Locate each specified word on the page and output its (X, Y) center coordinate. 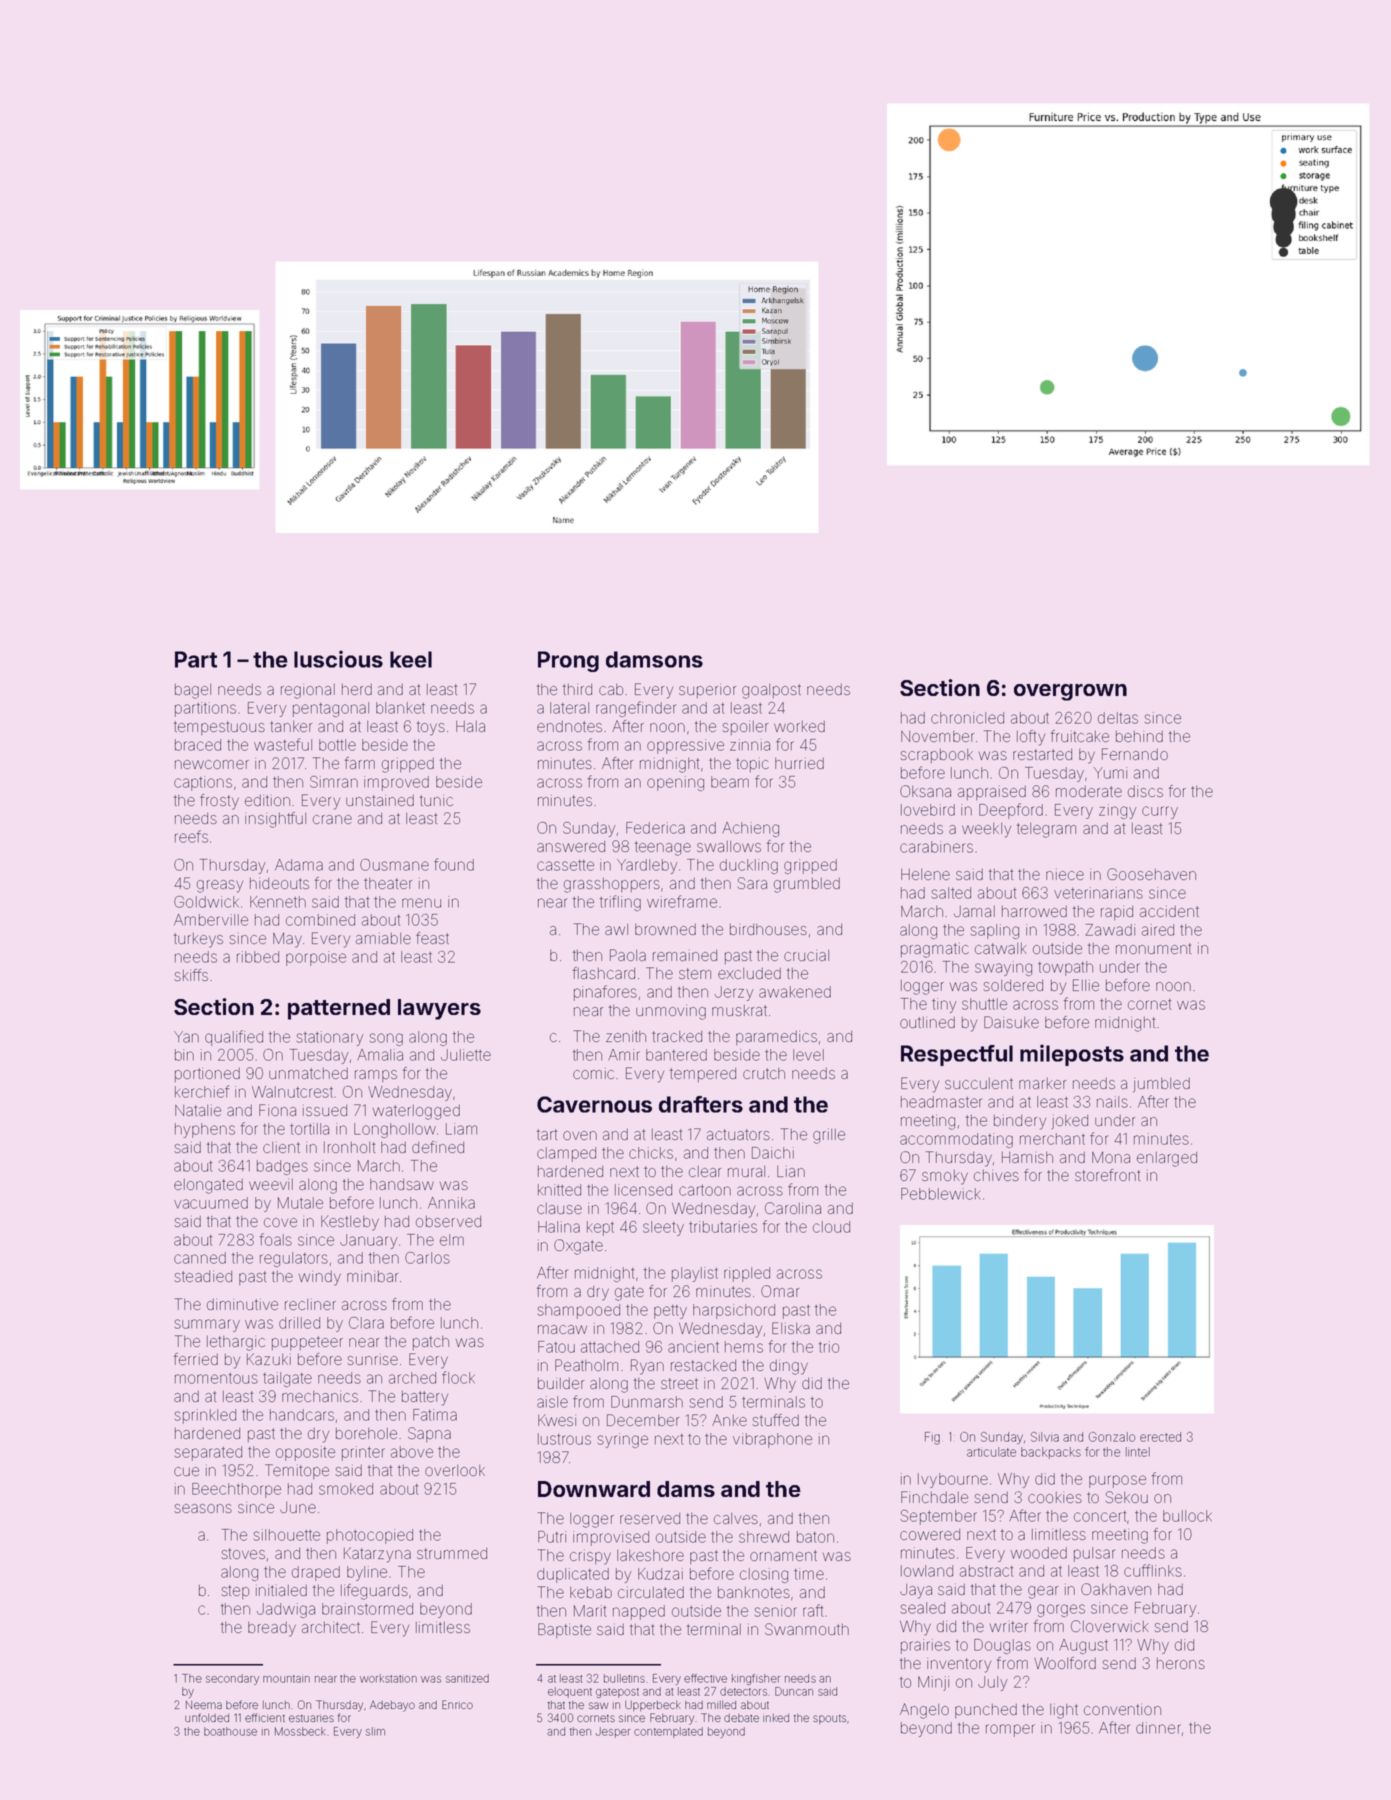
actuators (738, 1134)
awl (616, 929)
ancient (693, 1347)
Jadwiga (286, 1610)
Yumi (1110, 773)
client (281, 1147)
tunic (436, 800)
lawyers (439, 1009)
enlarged (1167, 1159)
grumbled (807, 885)
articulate (991, 1452)
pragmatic (935, 950)
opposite (305, 1453)
